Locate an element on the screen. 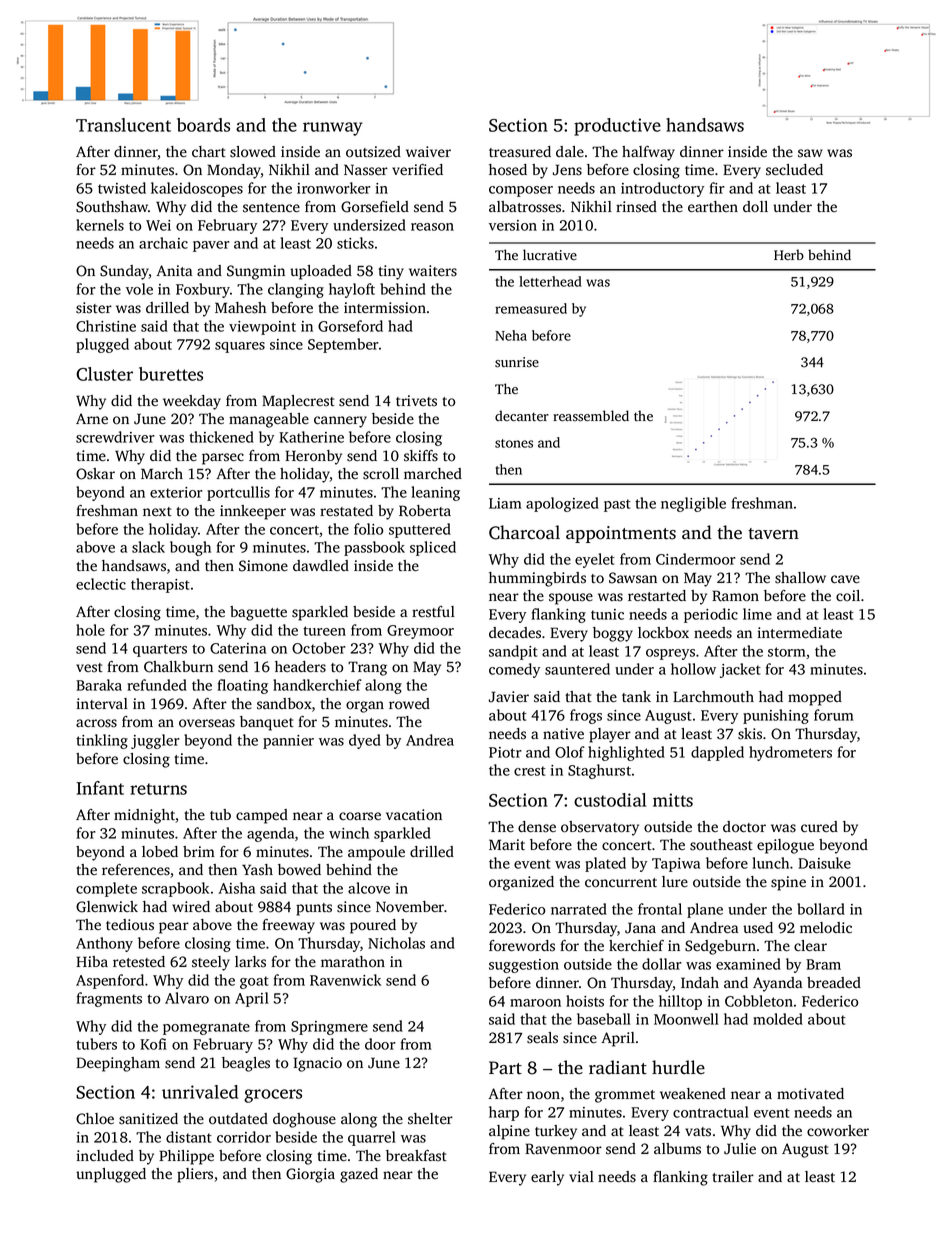 Image resolution: width=952 pixels, height=1233 pixels. unrivaled is located at coordinates (200, 1092).
